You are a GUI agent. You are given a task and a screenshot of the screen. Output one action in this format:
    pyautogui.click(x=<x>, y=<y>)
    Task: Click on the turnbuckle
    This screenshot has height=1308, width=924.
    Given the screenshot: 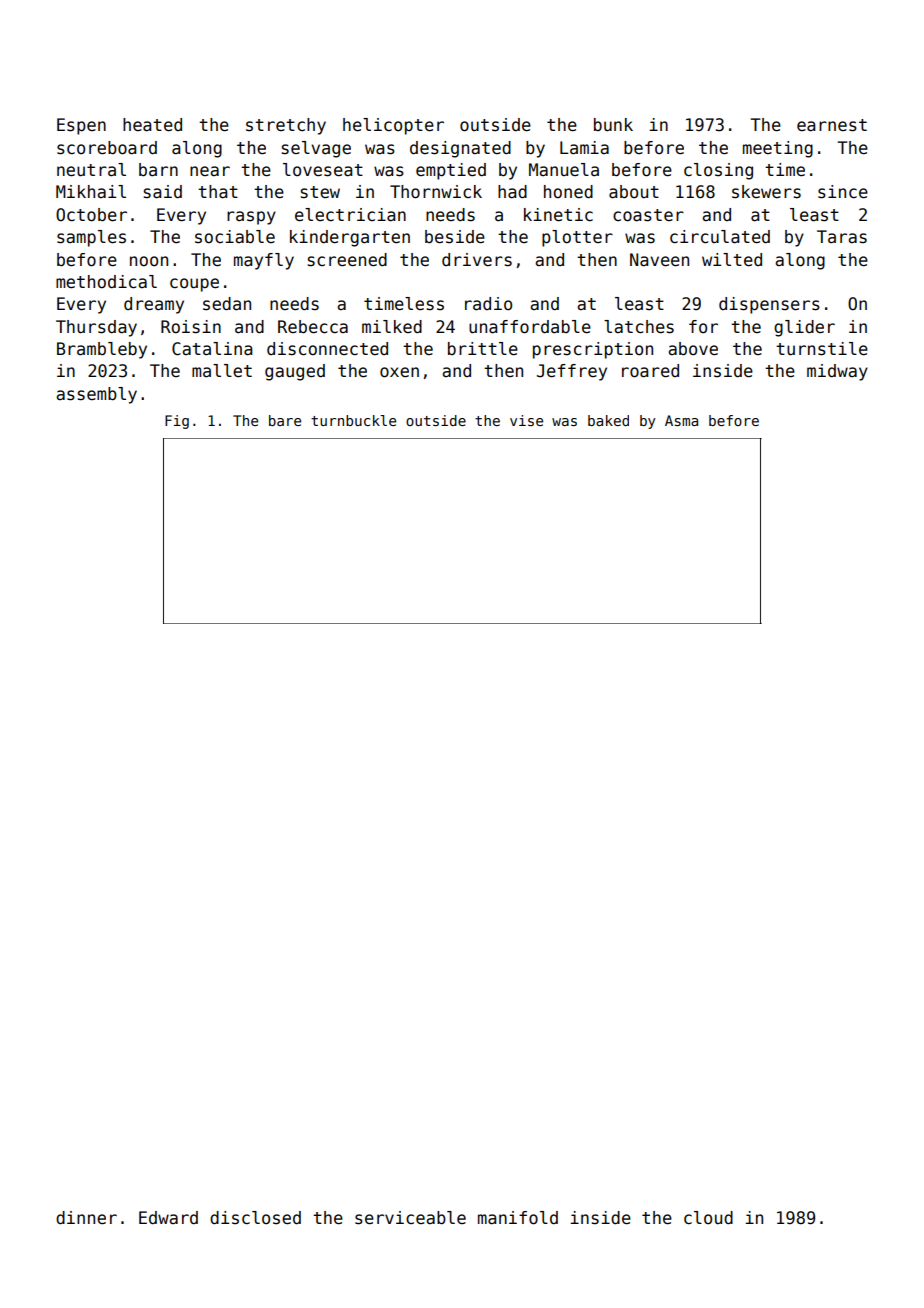 What is the action you would take?
    pyautogui.click(x=353, y=420)
